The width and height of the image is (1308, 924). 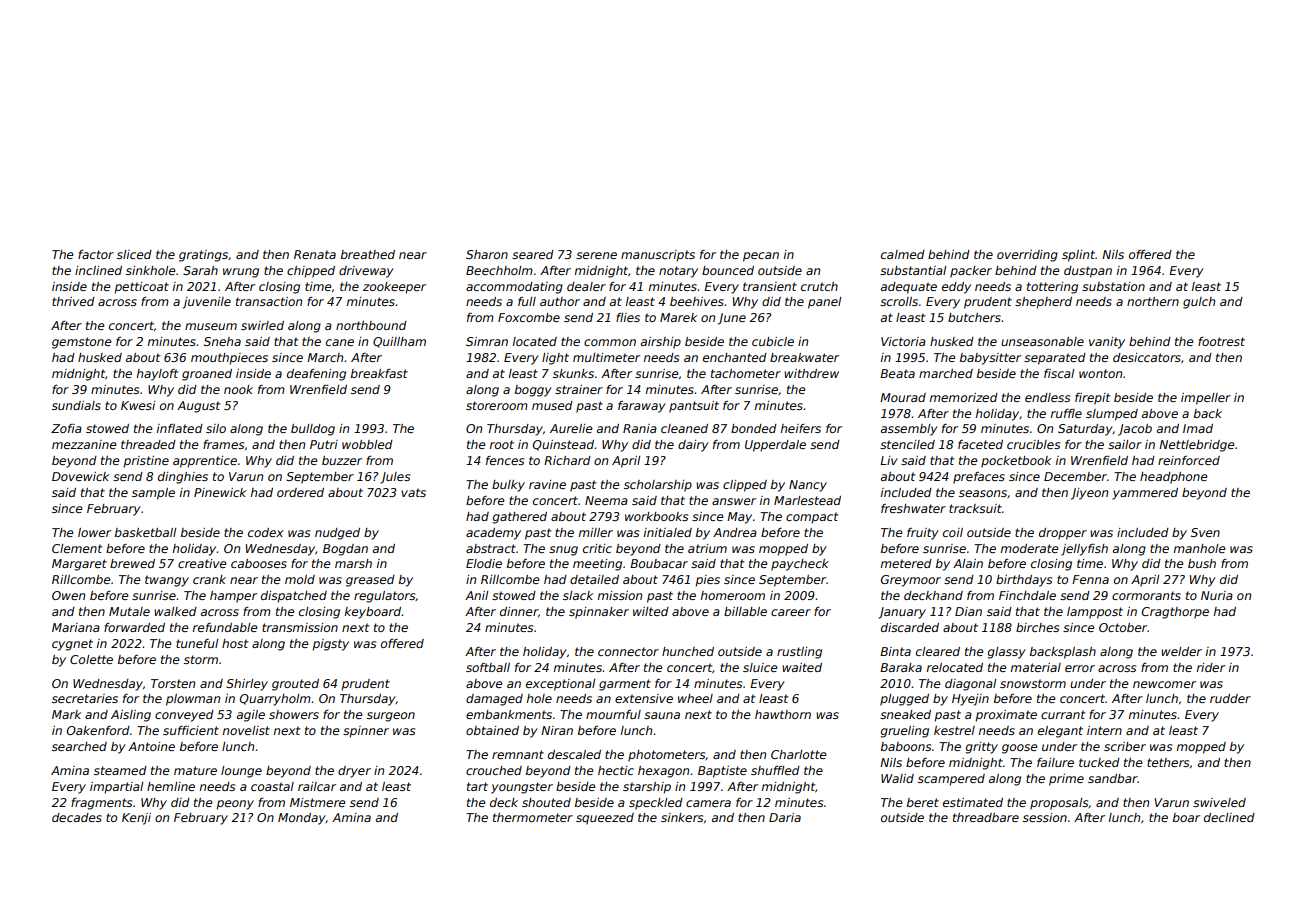 I want to click on stenciled, so click(x=907, y=444).
